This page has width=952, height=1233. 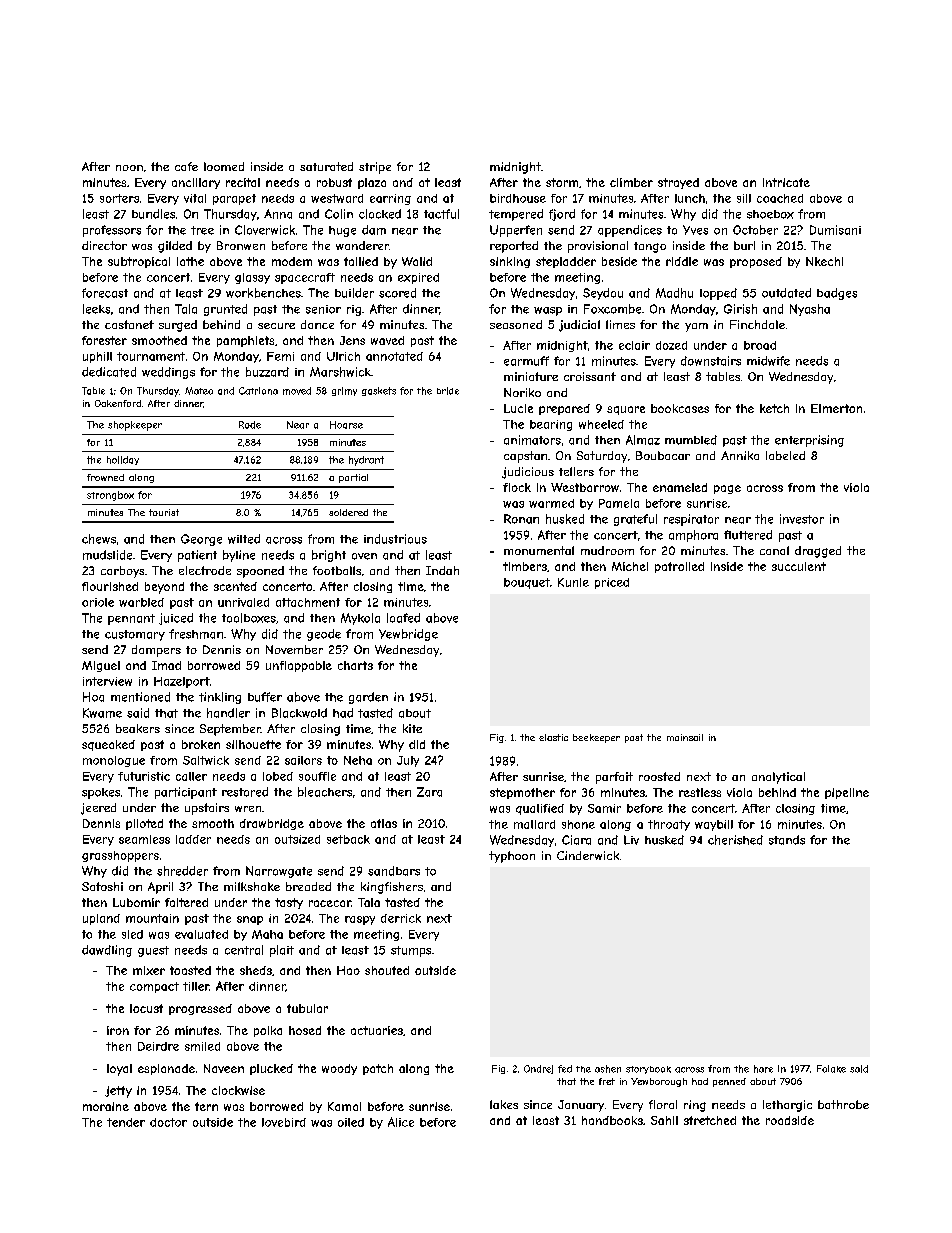 I want to click on tender, so click(x=126, y=1122).
